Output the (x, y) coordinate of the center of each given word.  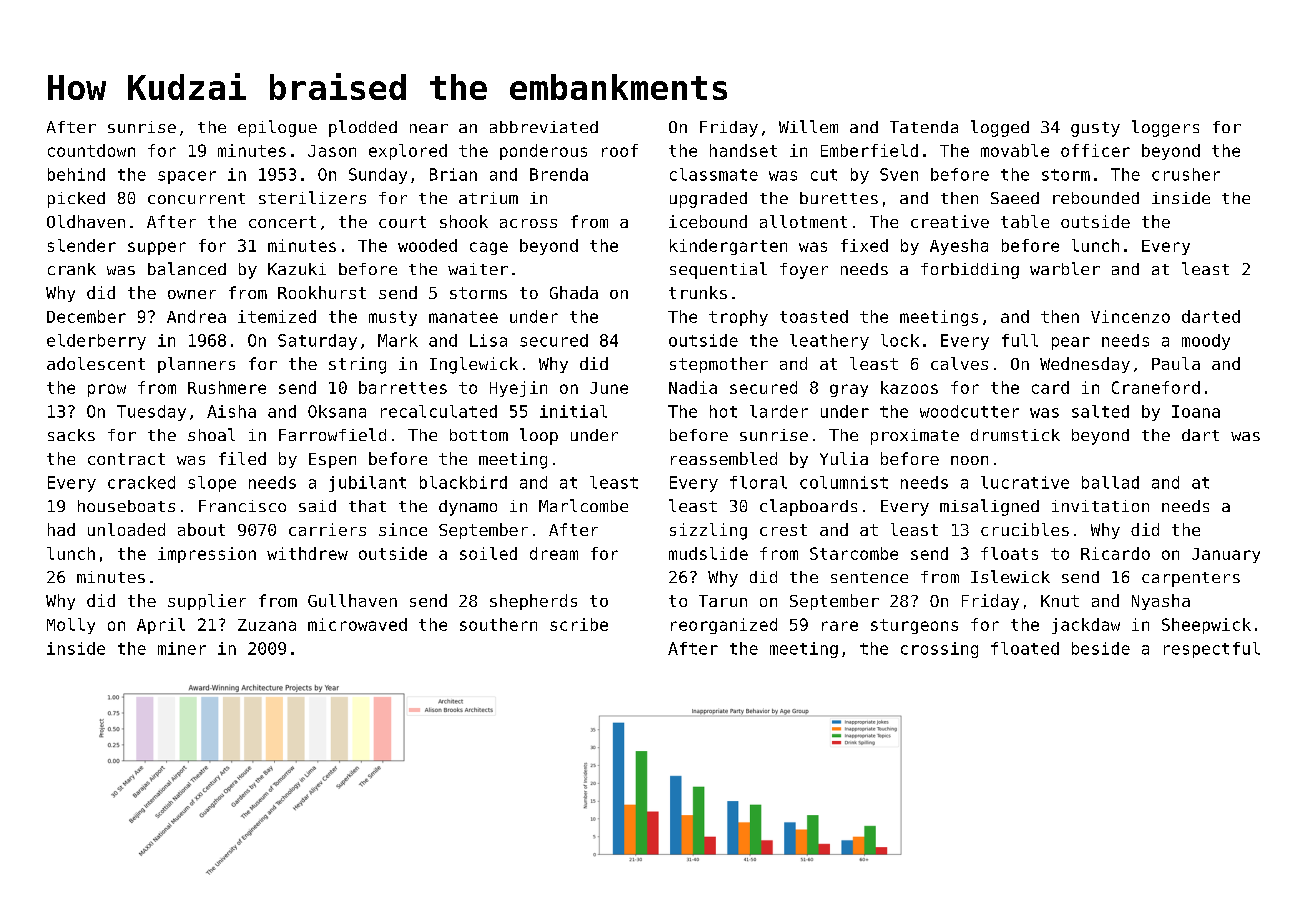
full (1020, 340)
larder (779, 411)
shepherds (533, 602)
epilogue (277, 128)
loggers (1165, 128)
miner (182, 648)
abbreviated (544, 127)
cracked (141, 482)
